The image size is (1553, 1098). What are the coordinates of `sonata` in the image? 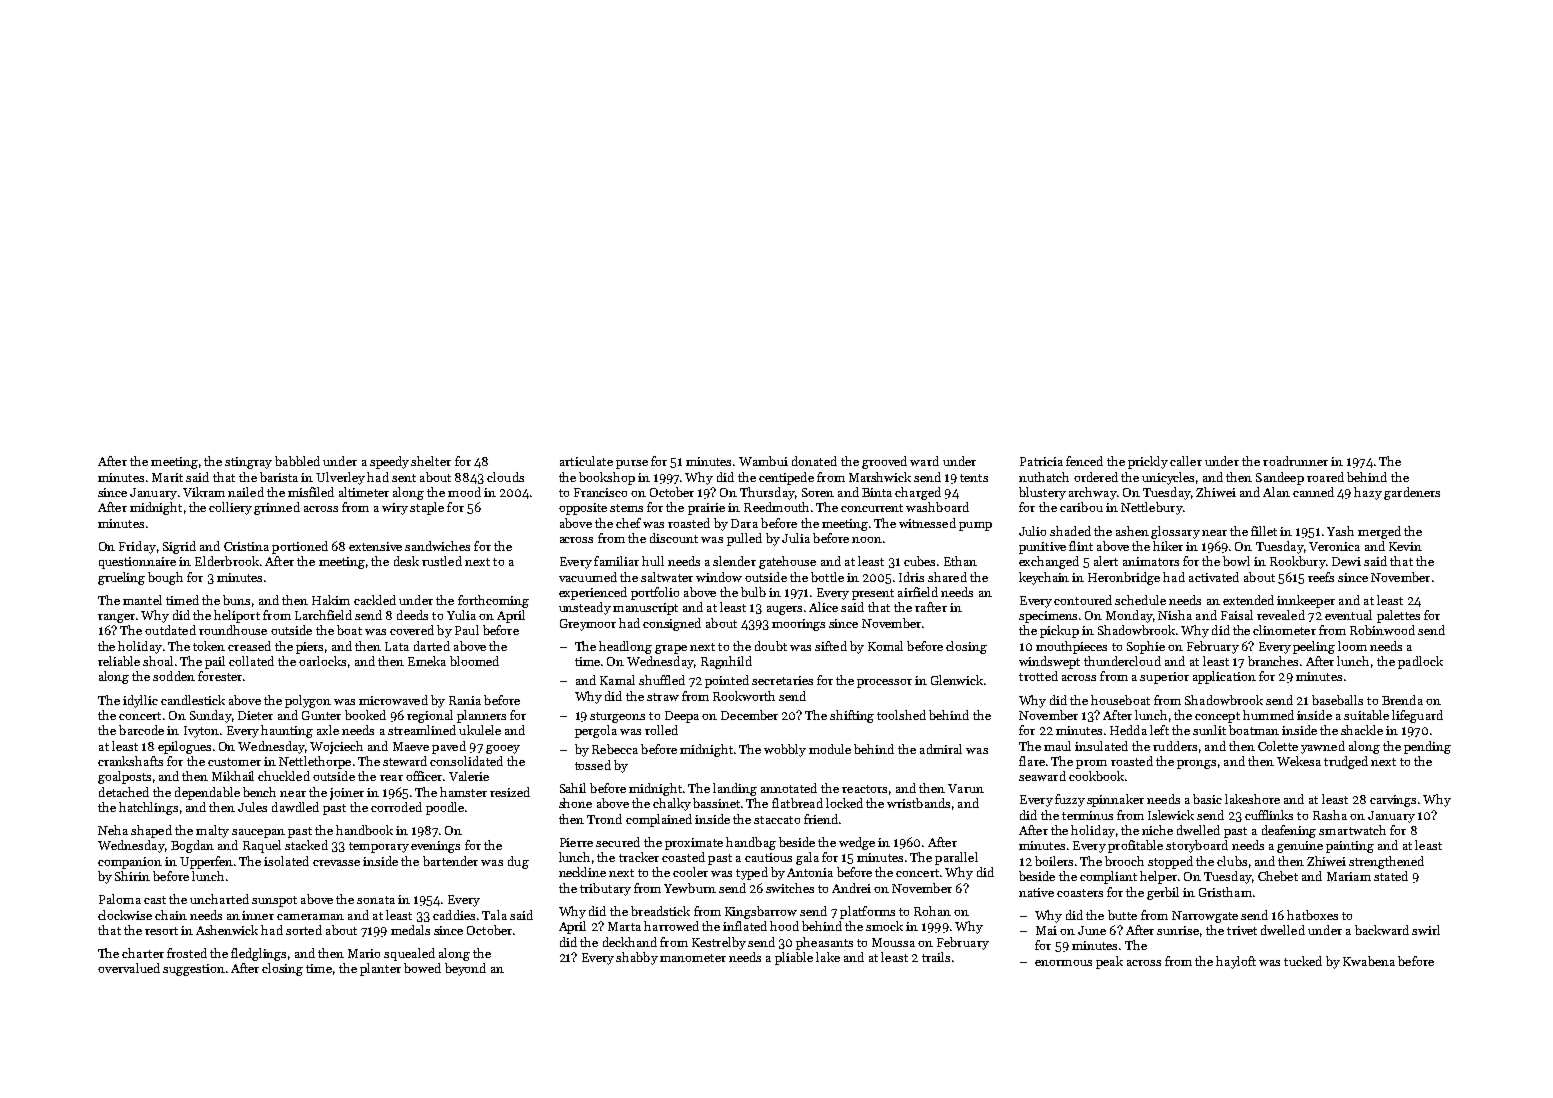 It's located at (376, 900).
